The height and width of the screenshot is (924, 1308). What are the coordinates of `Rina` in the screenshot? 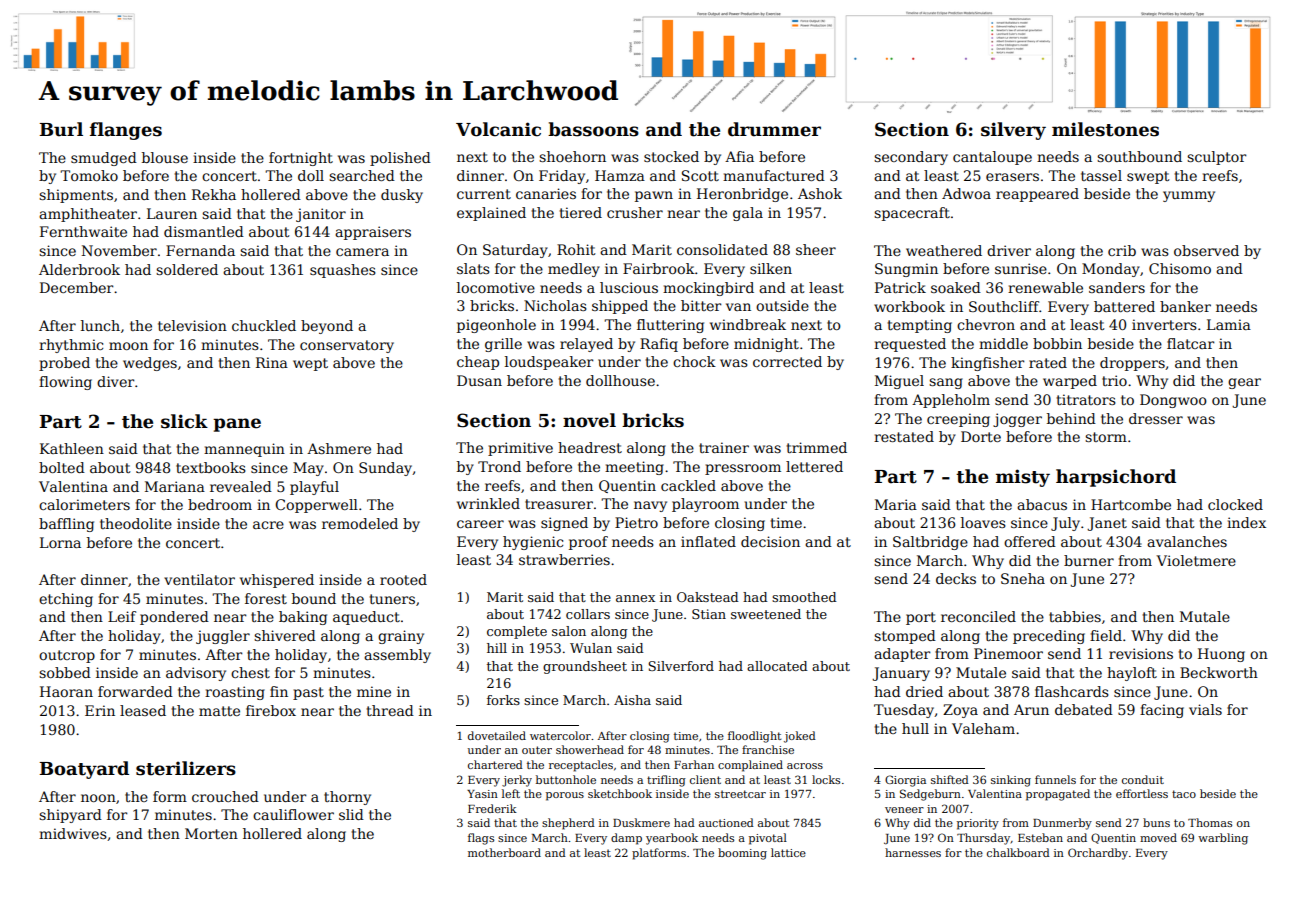 It's located at (272, 362).
